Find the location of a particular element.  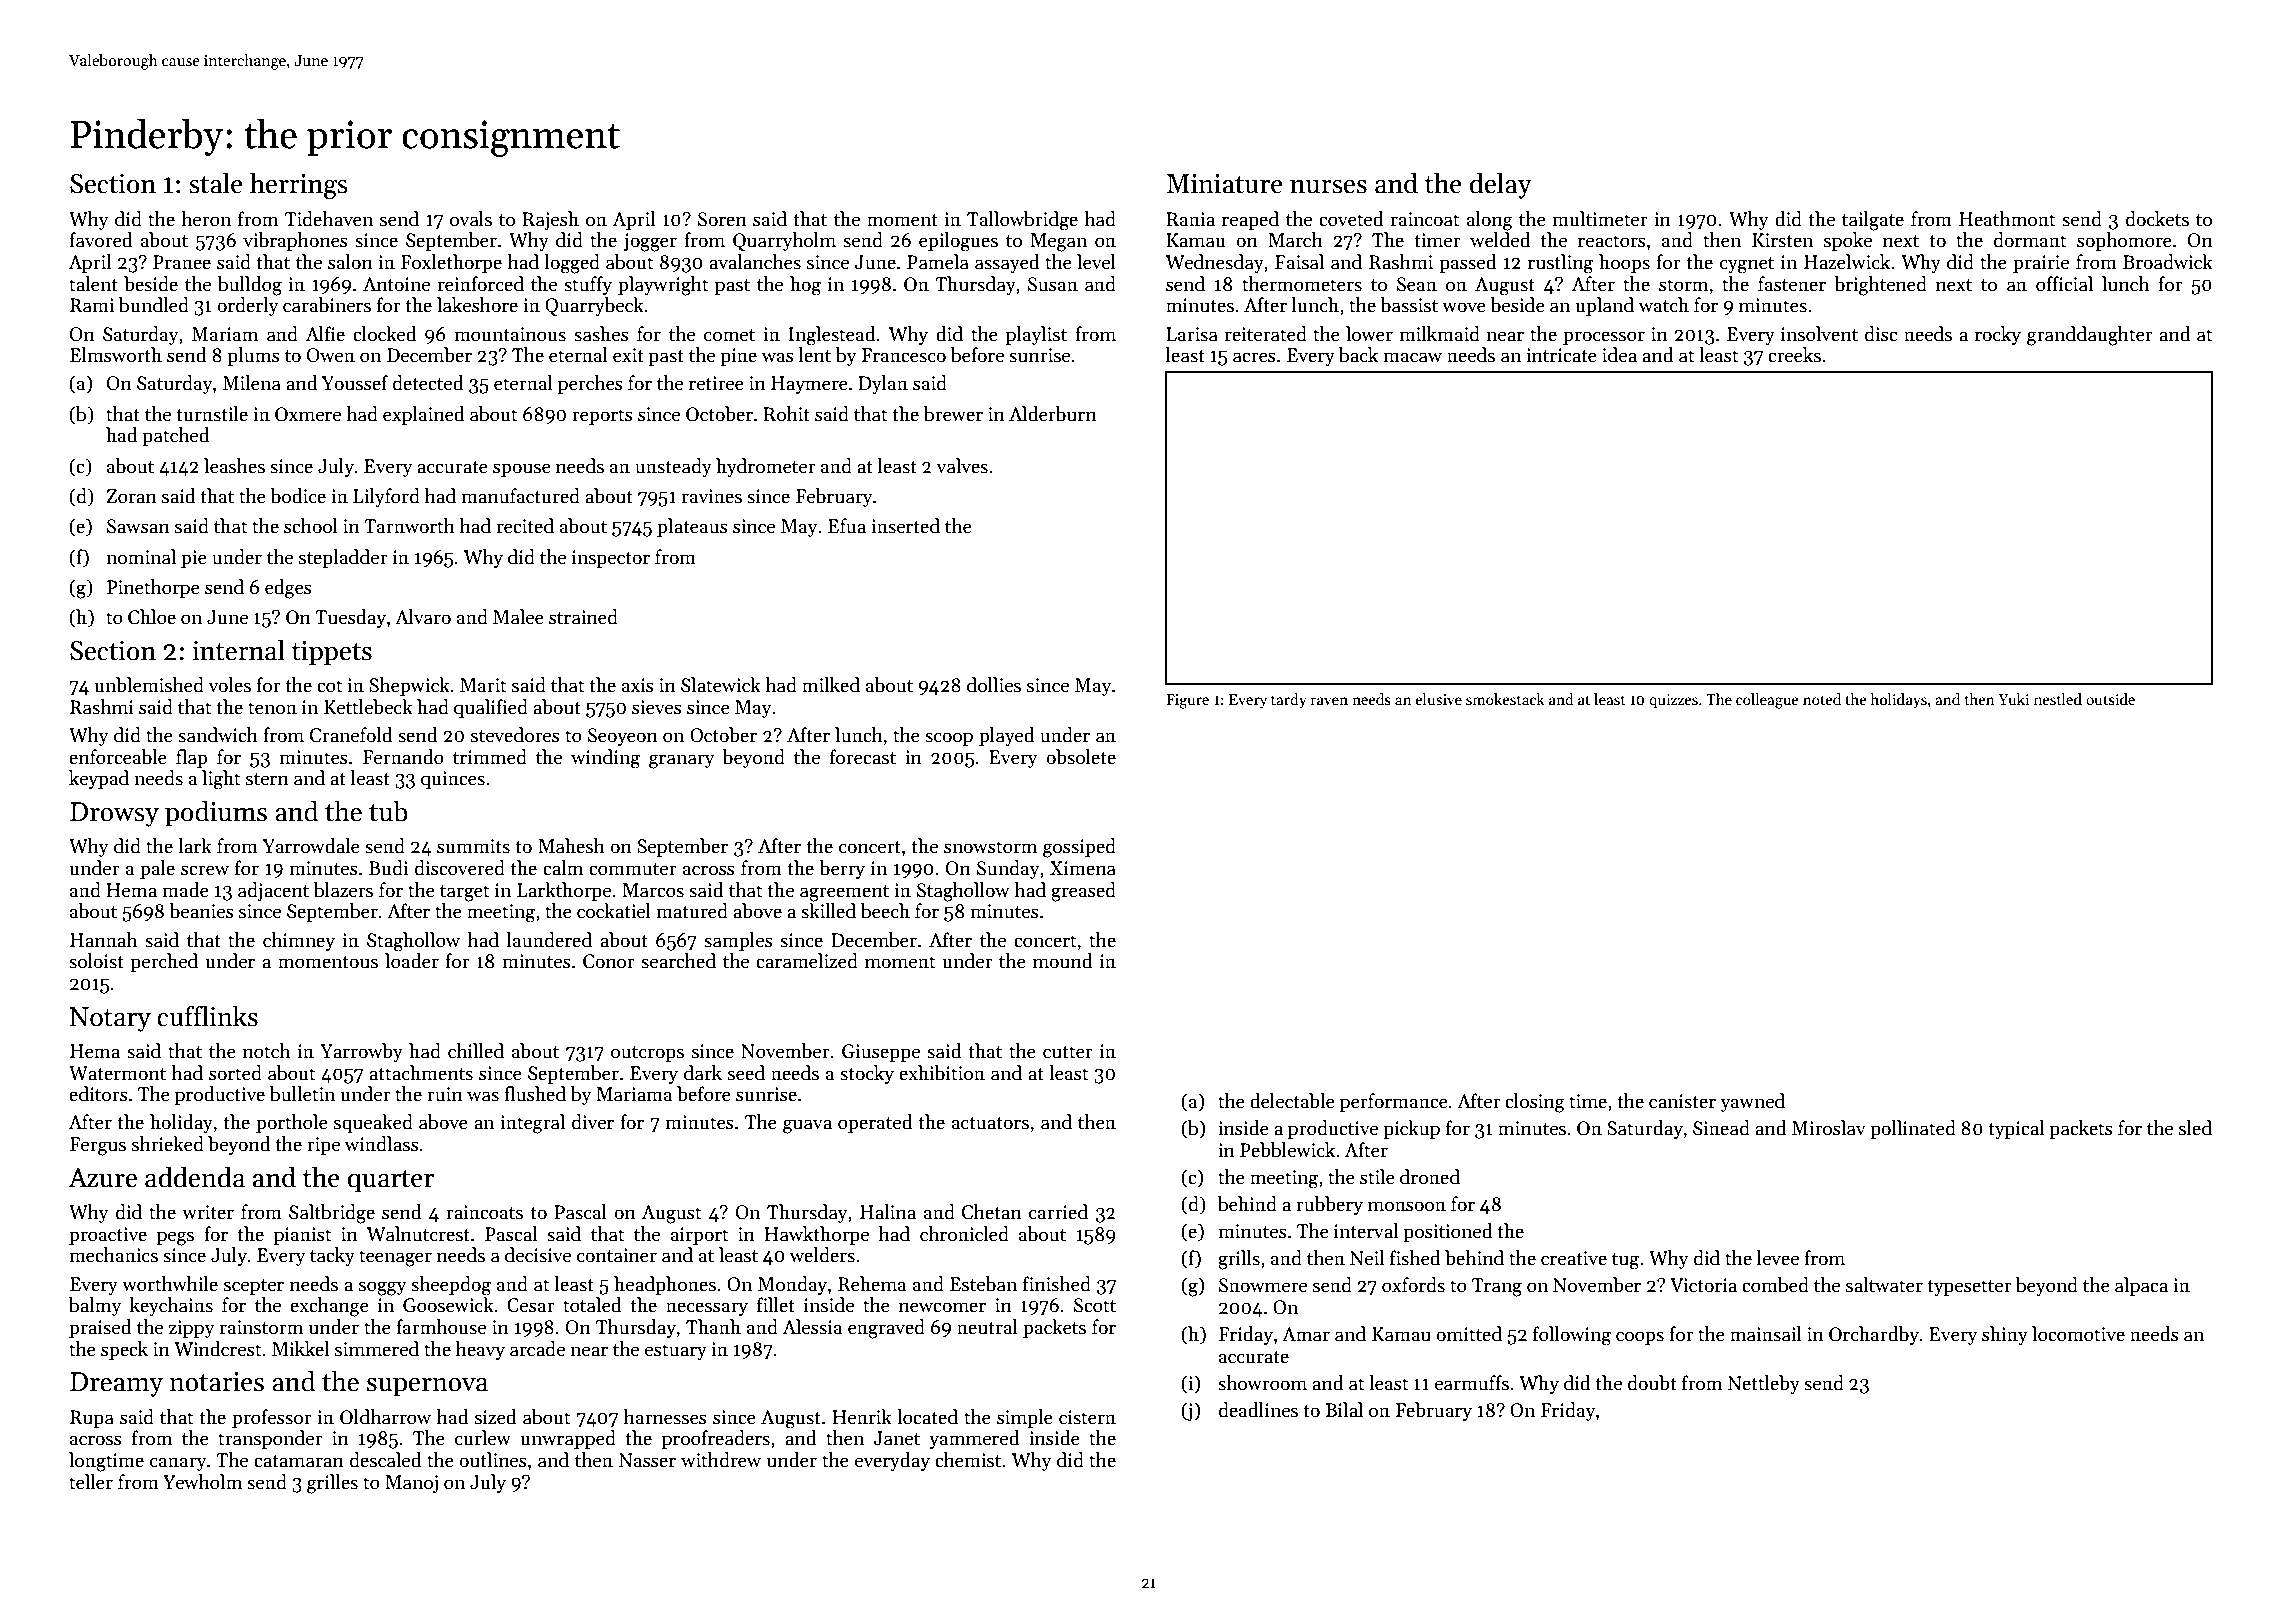

light is located at coordinates (221, 780).
